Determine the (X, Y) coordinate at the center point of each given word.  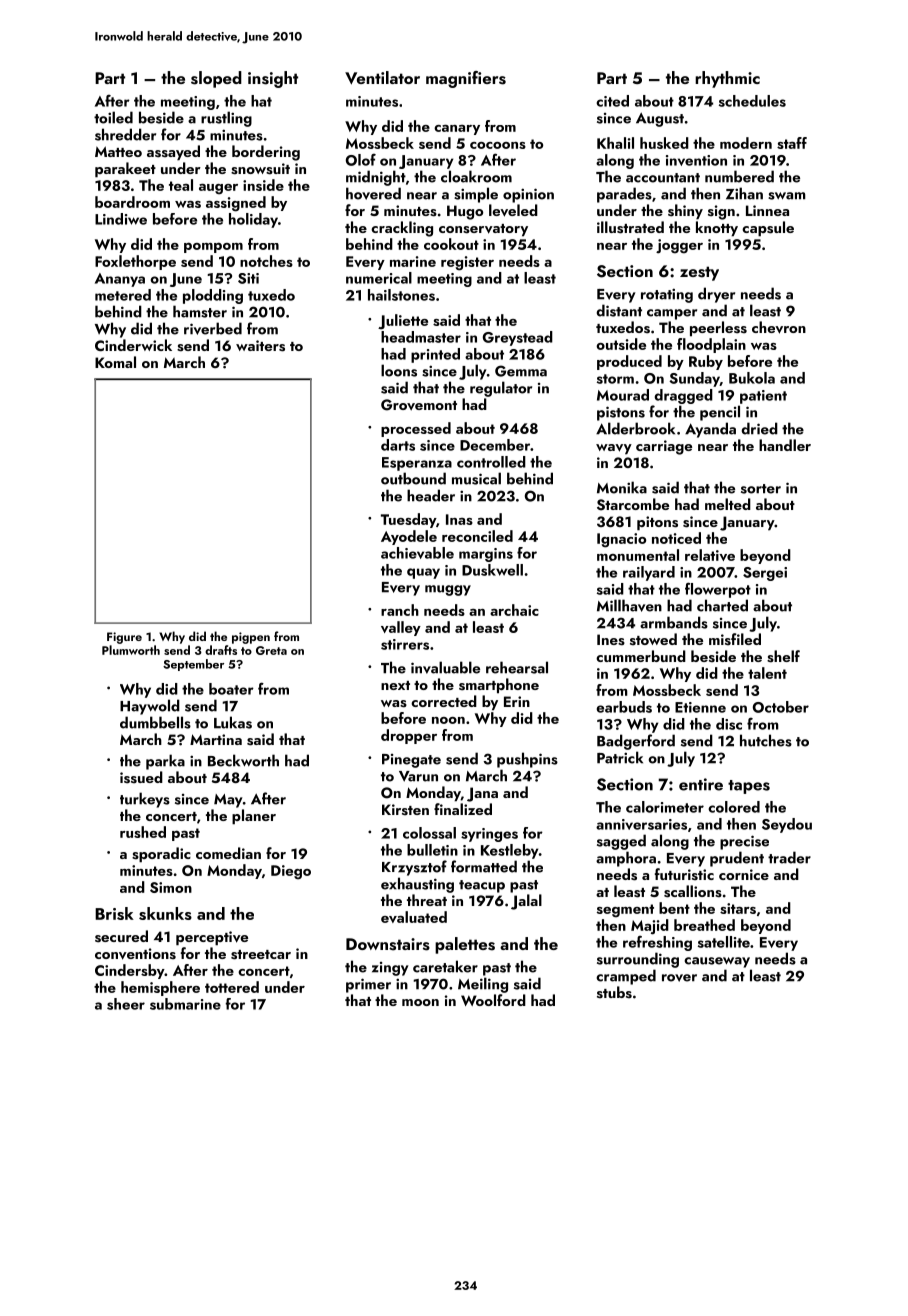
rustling (226, 119)
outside (621, 344)
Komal (115, 362)
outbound (413, 478)
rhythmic (727, 79)
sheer (126, 1004)
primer (368, 985)
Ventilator (382, 78)
